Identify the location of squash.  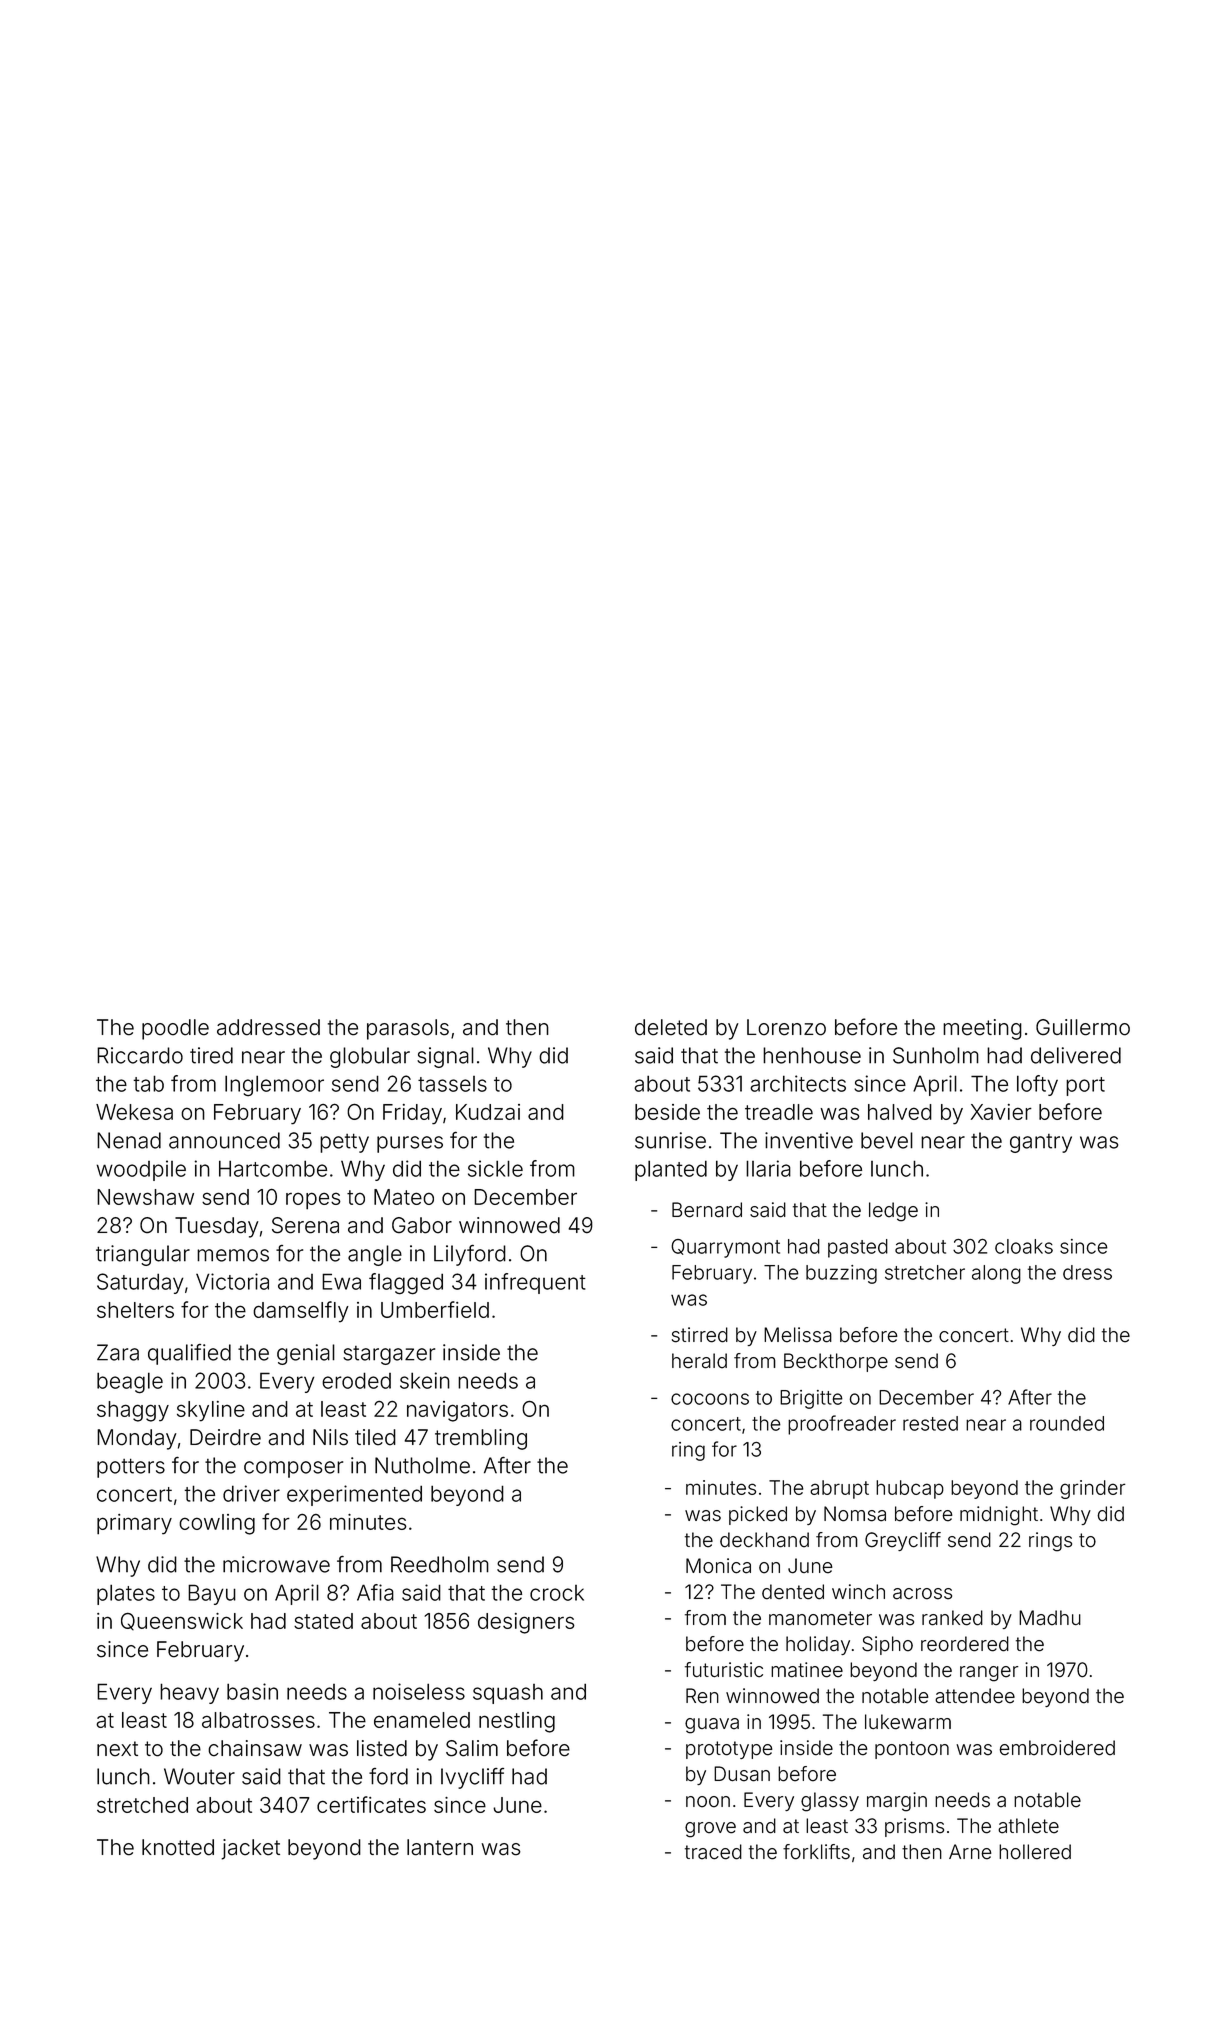
(508, 1694).
